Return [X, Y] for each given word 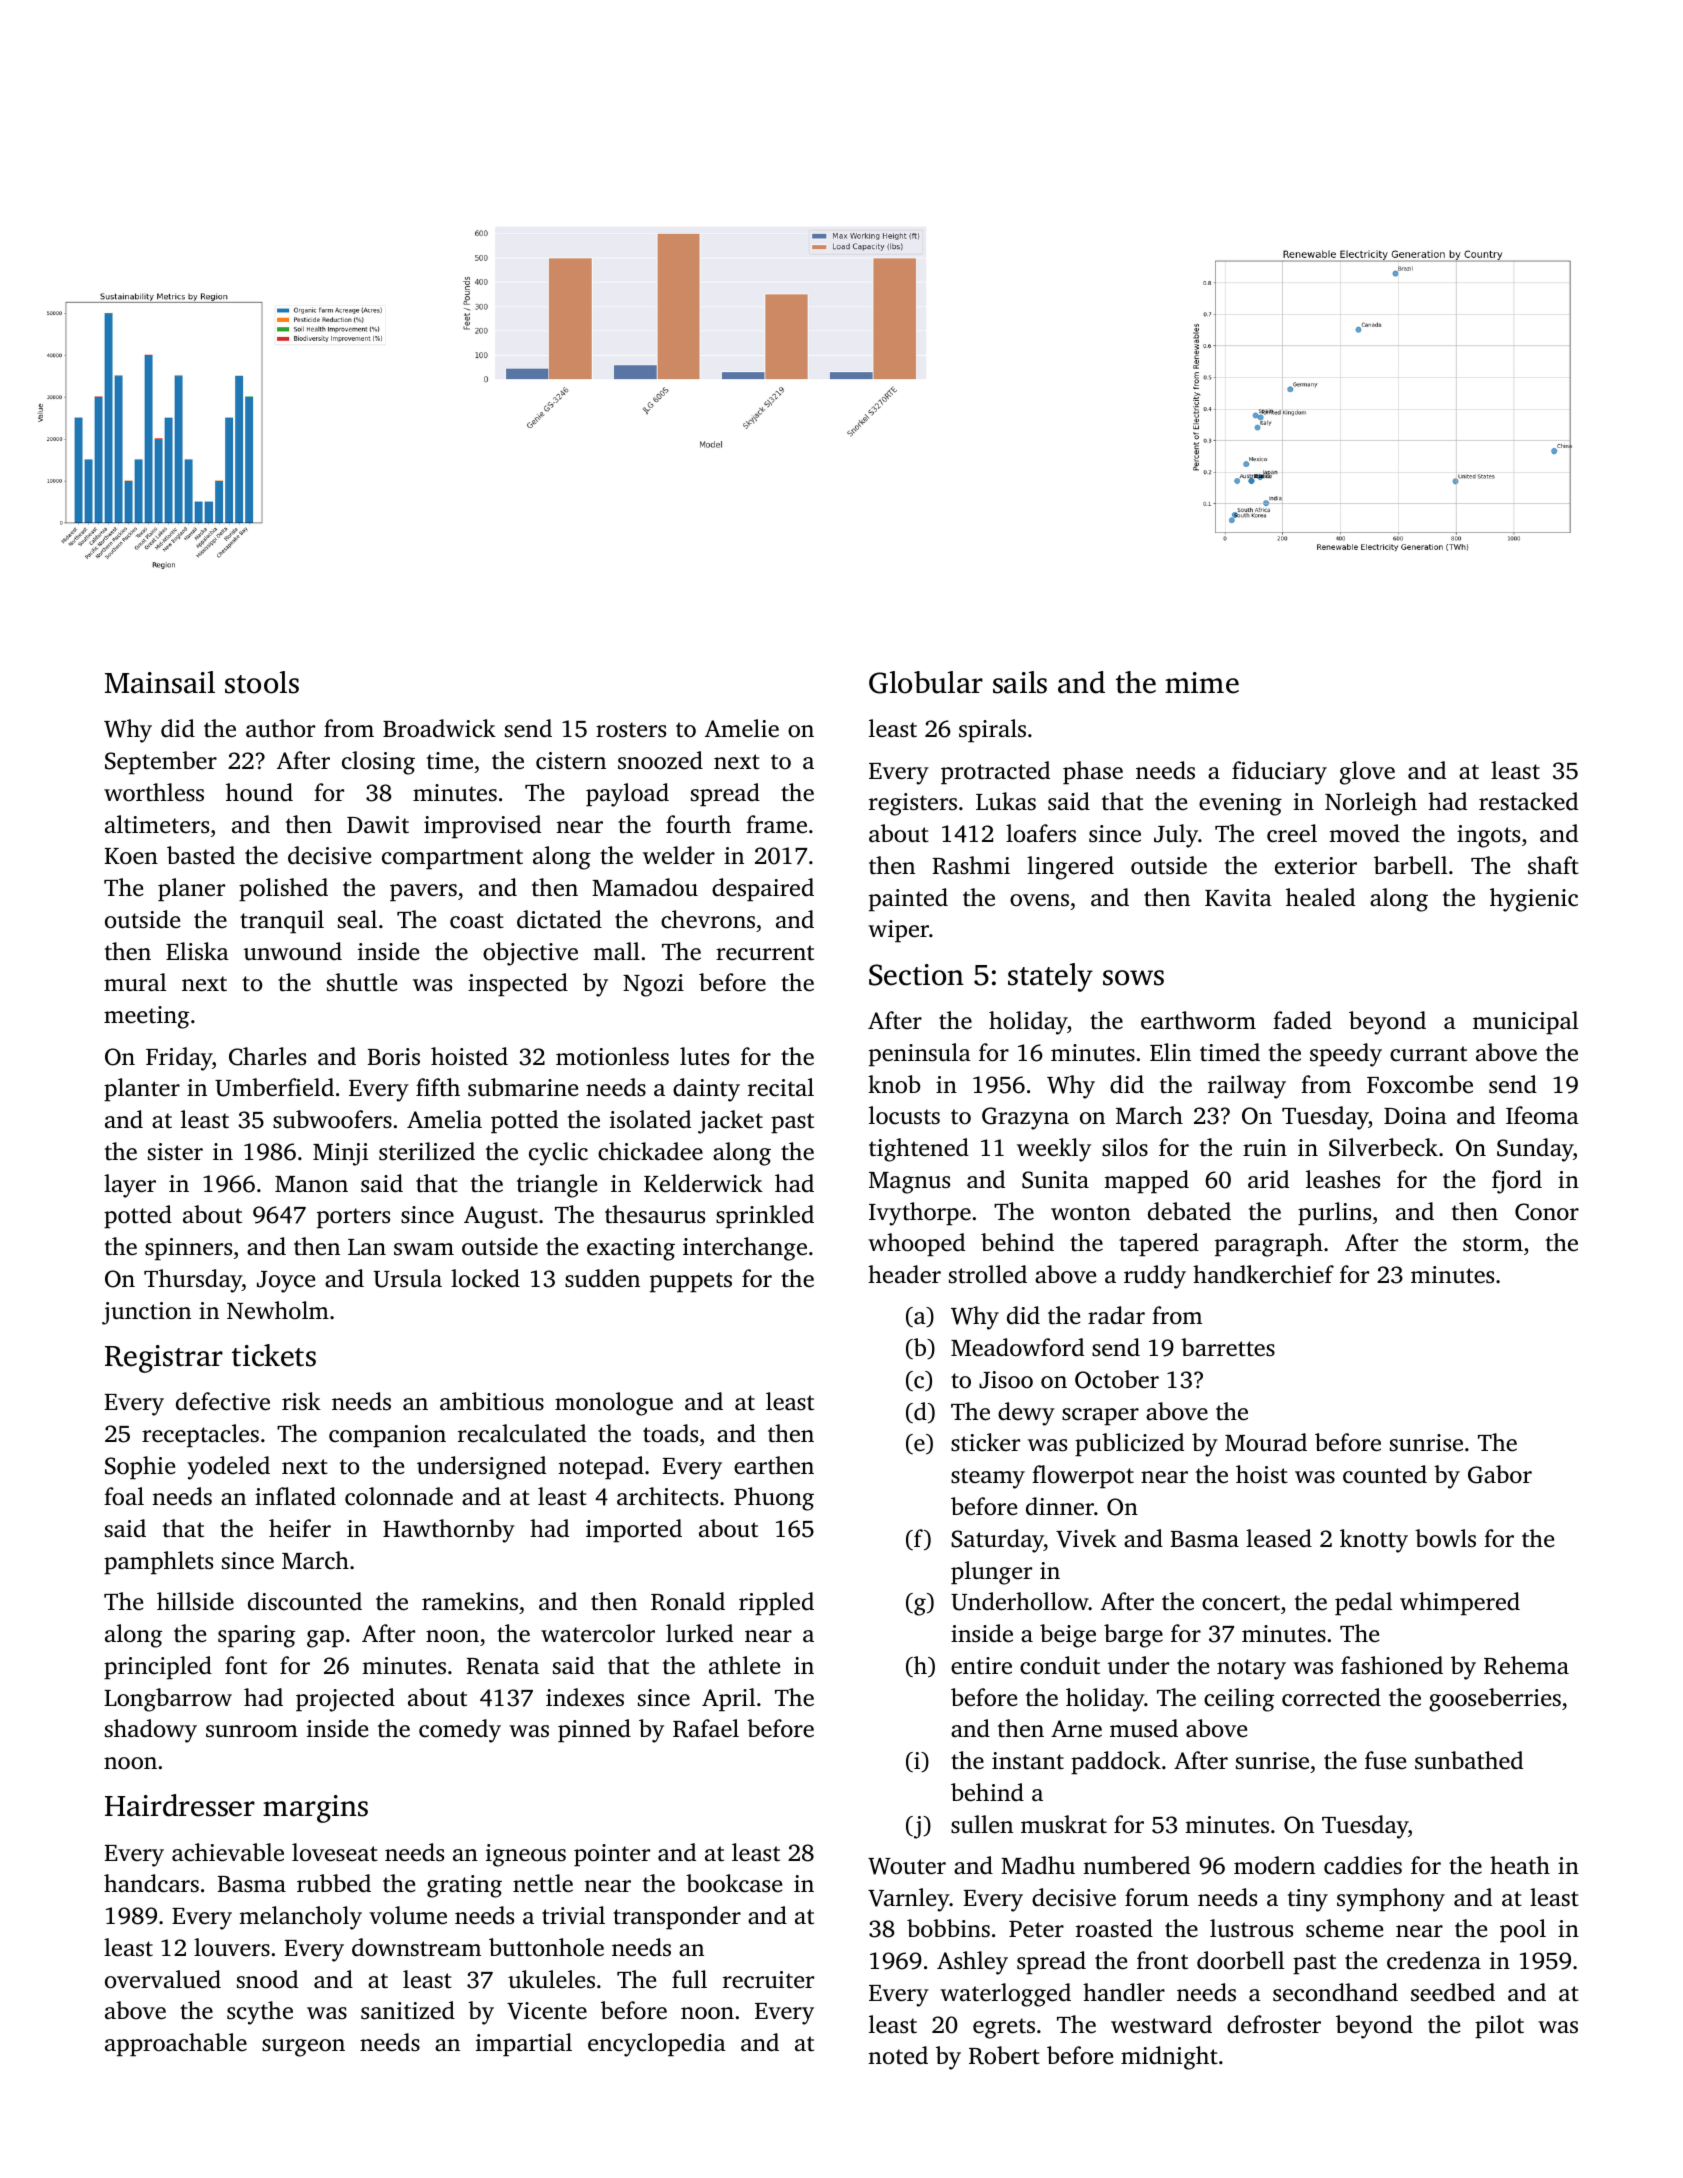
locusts [904, 1115]
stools [262, 682]
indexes [585, 1697]
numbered [1136, 1865]
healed [1320, 897]
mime [1202, 683]
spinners [188, 1249]
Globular [926, 682]
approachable [176, 2045]
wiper [898, 931]
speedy [1346, 1055]
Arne [1076, 1729]
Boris [394, 1057]
